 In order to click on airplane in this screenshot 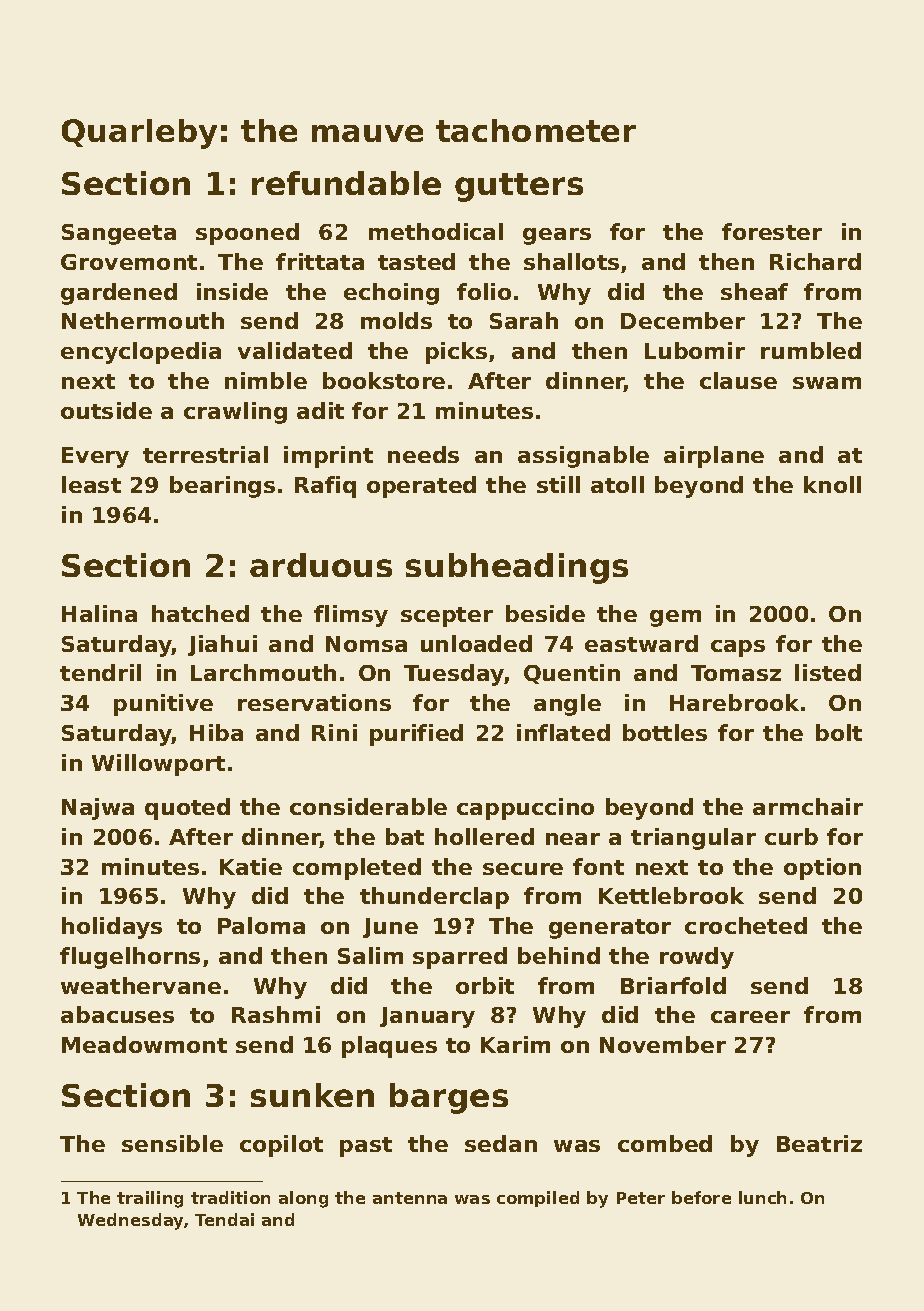, I will do `click(714, 457)`.
